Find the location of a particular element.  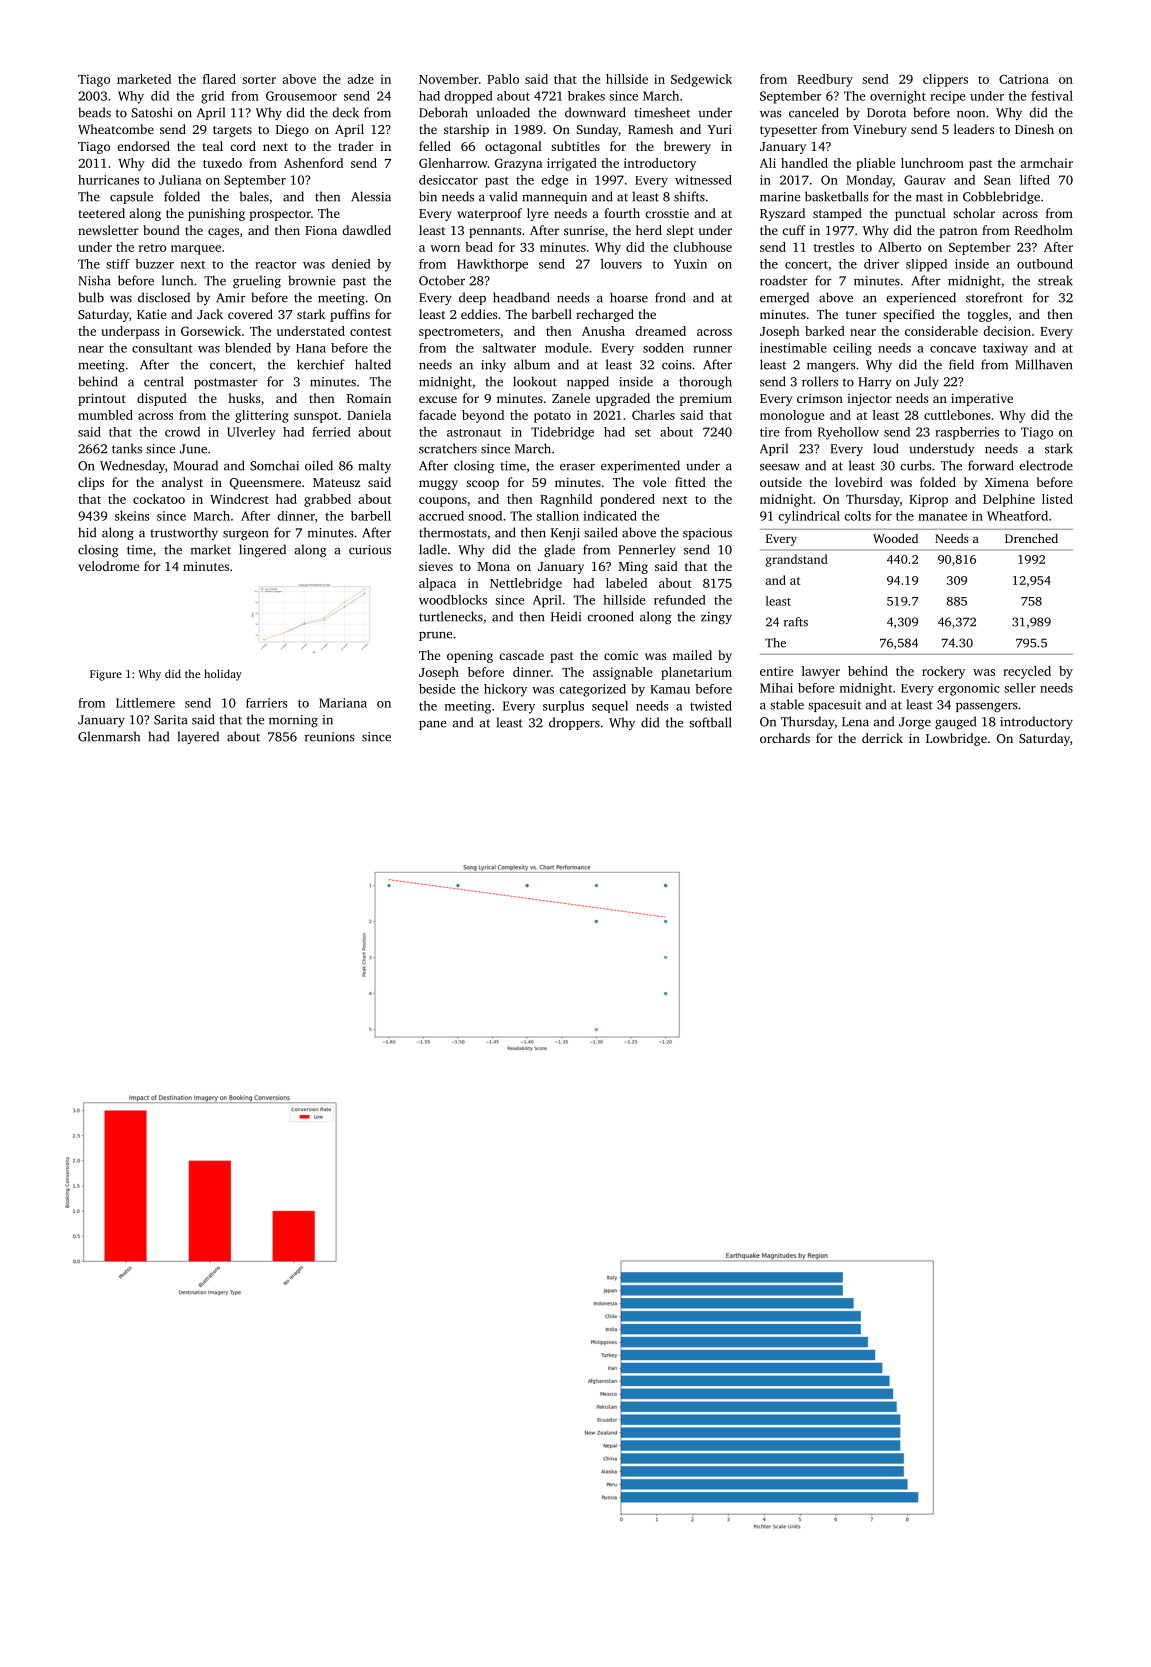

Pennerley is located at coordinates (647, 550).
